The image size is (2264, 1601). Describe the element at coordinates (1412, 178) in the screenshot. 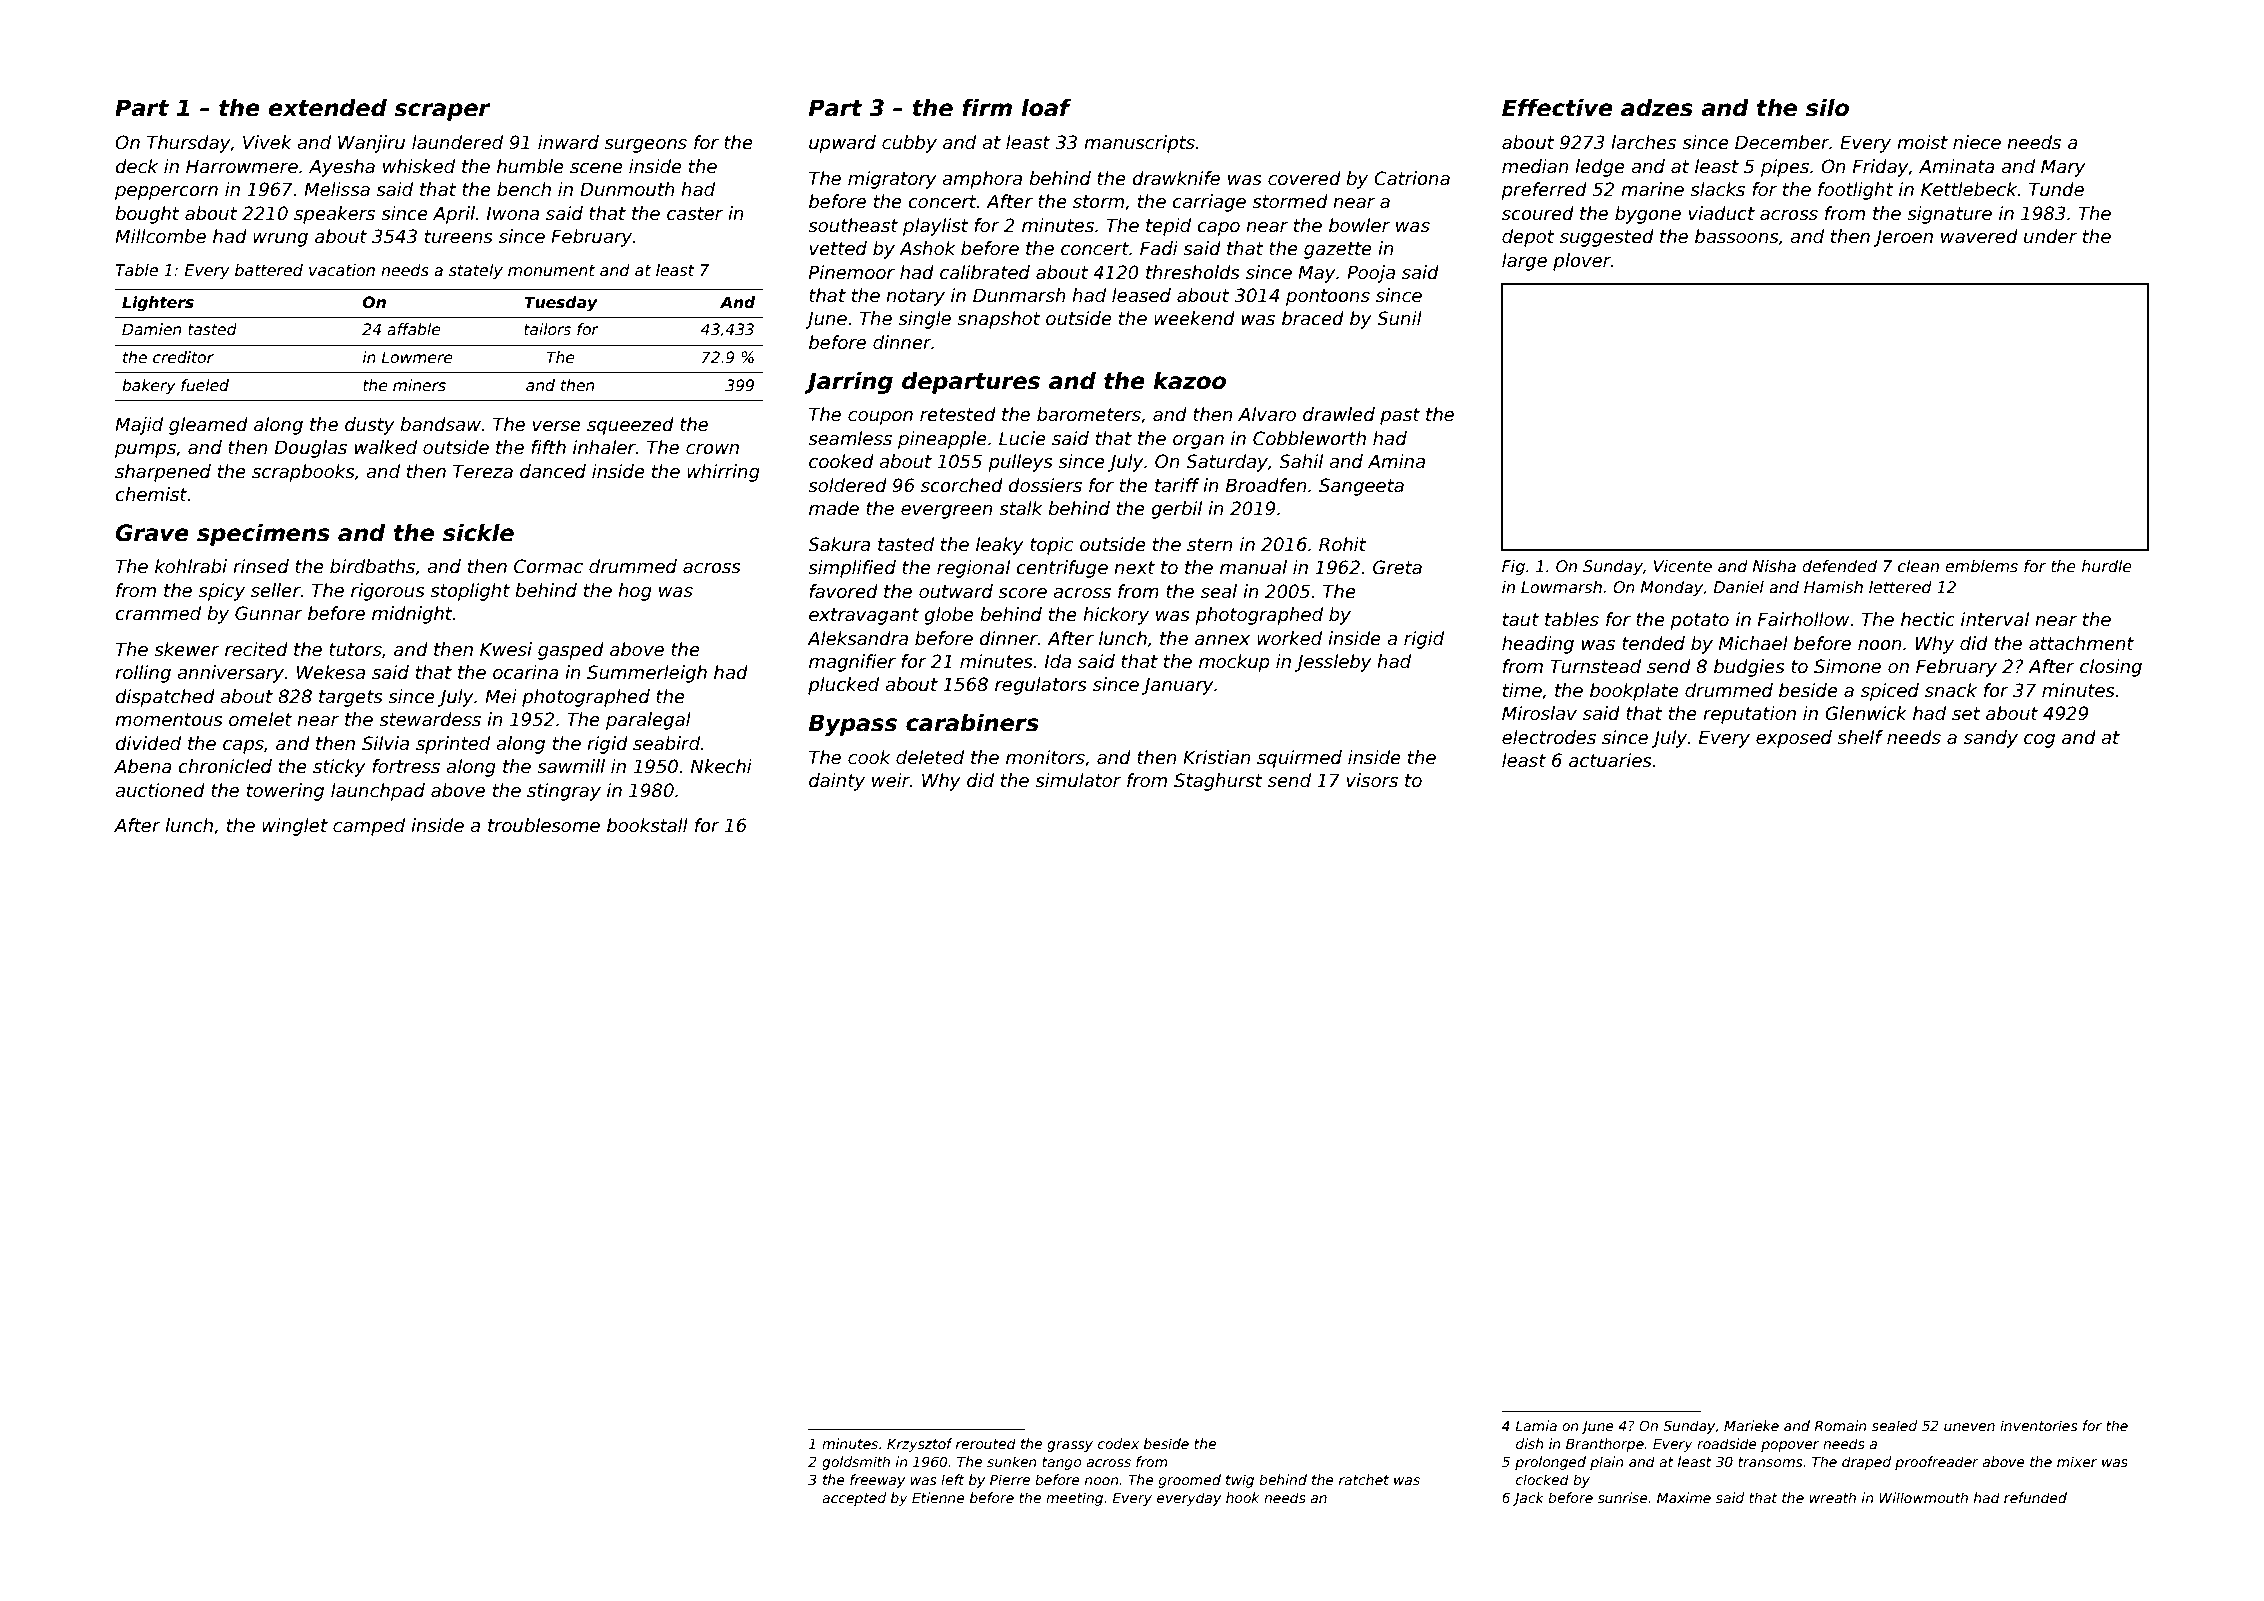

I see `Catriona` at that location.
